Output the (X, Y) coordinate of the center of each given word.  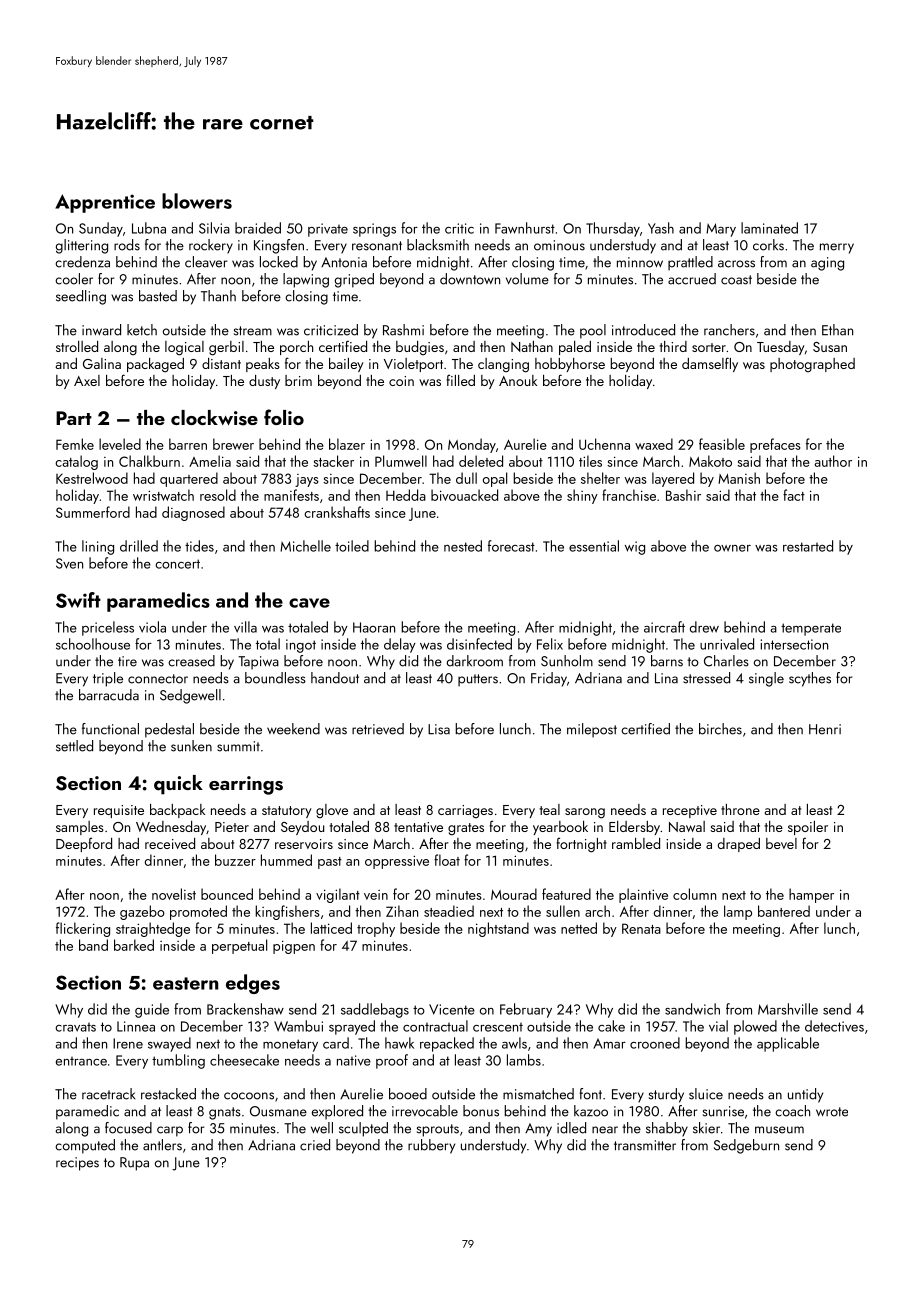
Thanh (218, 296)
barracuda (109, 695)
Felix (550, 644)
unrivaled (727, 644)
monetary (290, 1045)
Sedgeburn (746, 1146)
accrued (692, 279)
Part (74, 418)
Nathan (532, 346)
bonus (481, 1111)
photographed (812, 365)
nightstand (498, 929)
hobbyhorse (570, 365)
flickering (83, 929)
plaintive (643, 895)
